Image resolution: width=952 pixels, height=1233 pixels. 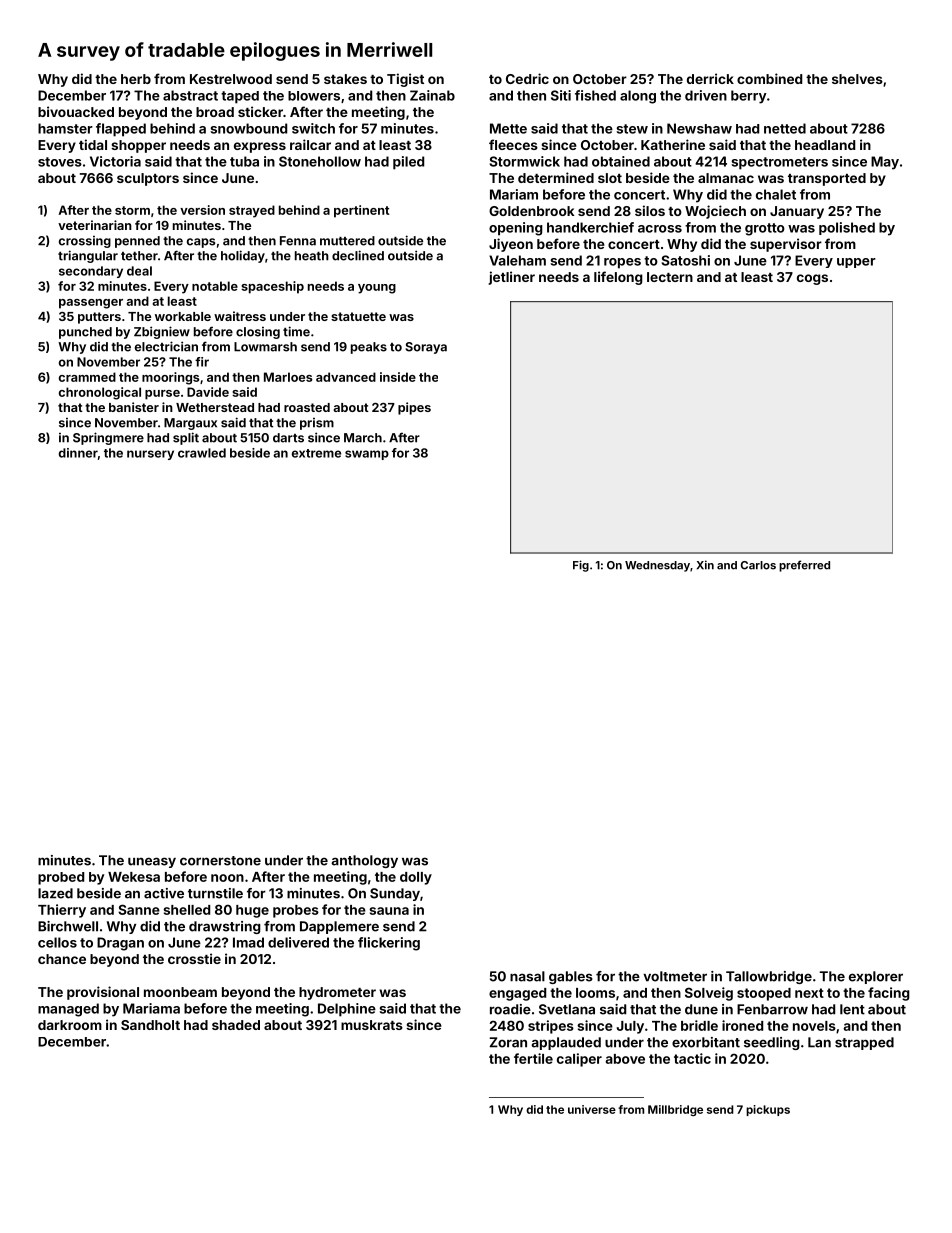 I want to click on Tallowbridge, so click(x=769, y=977).
